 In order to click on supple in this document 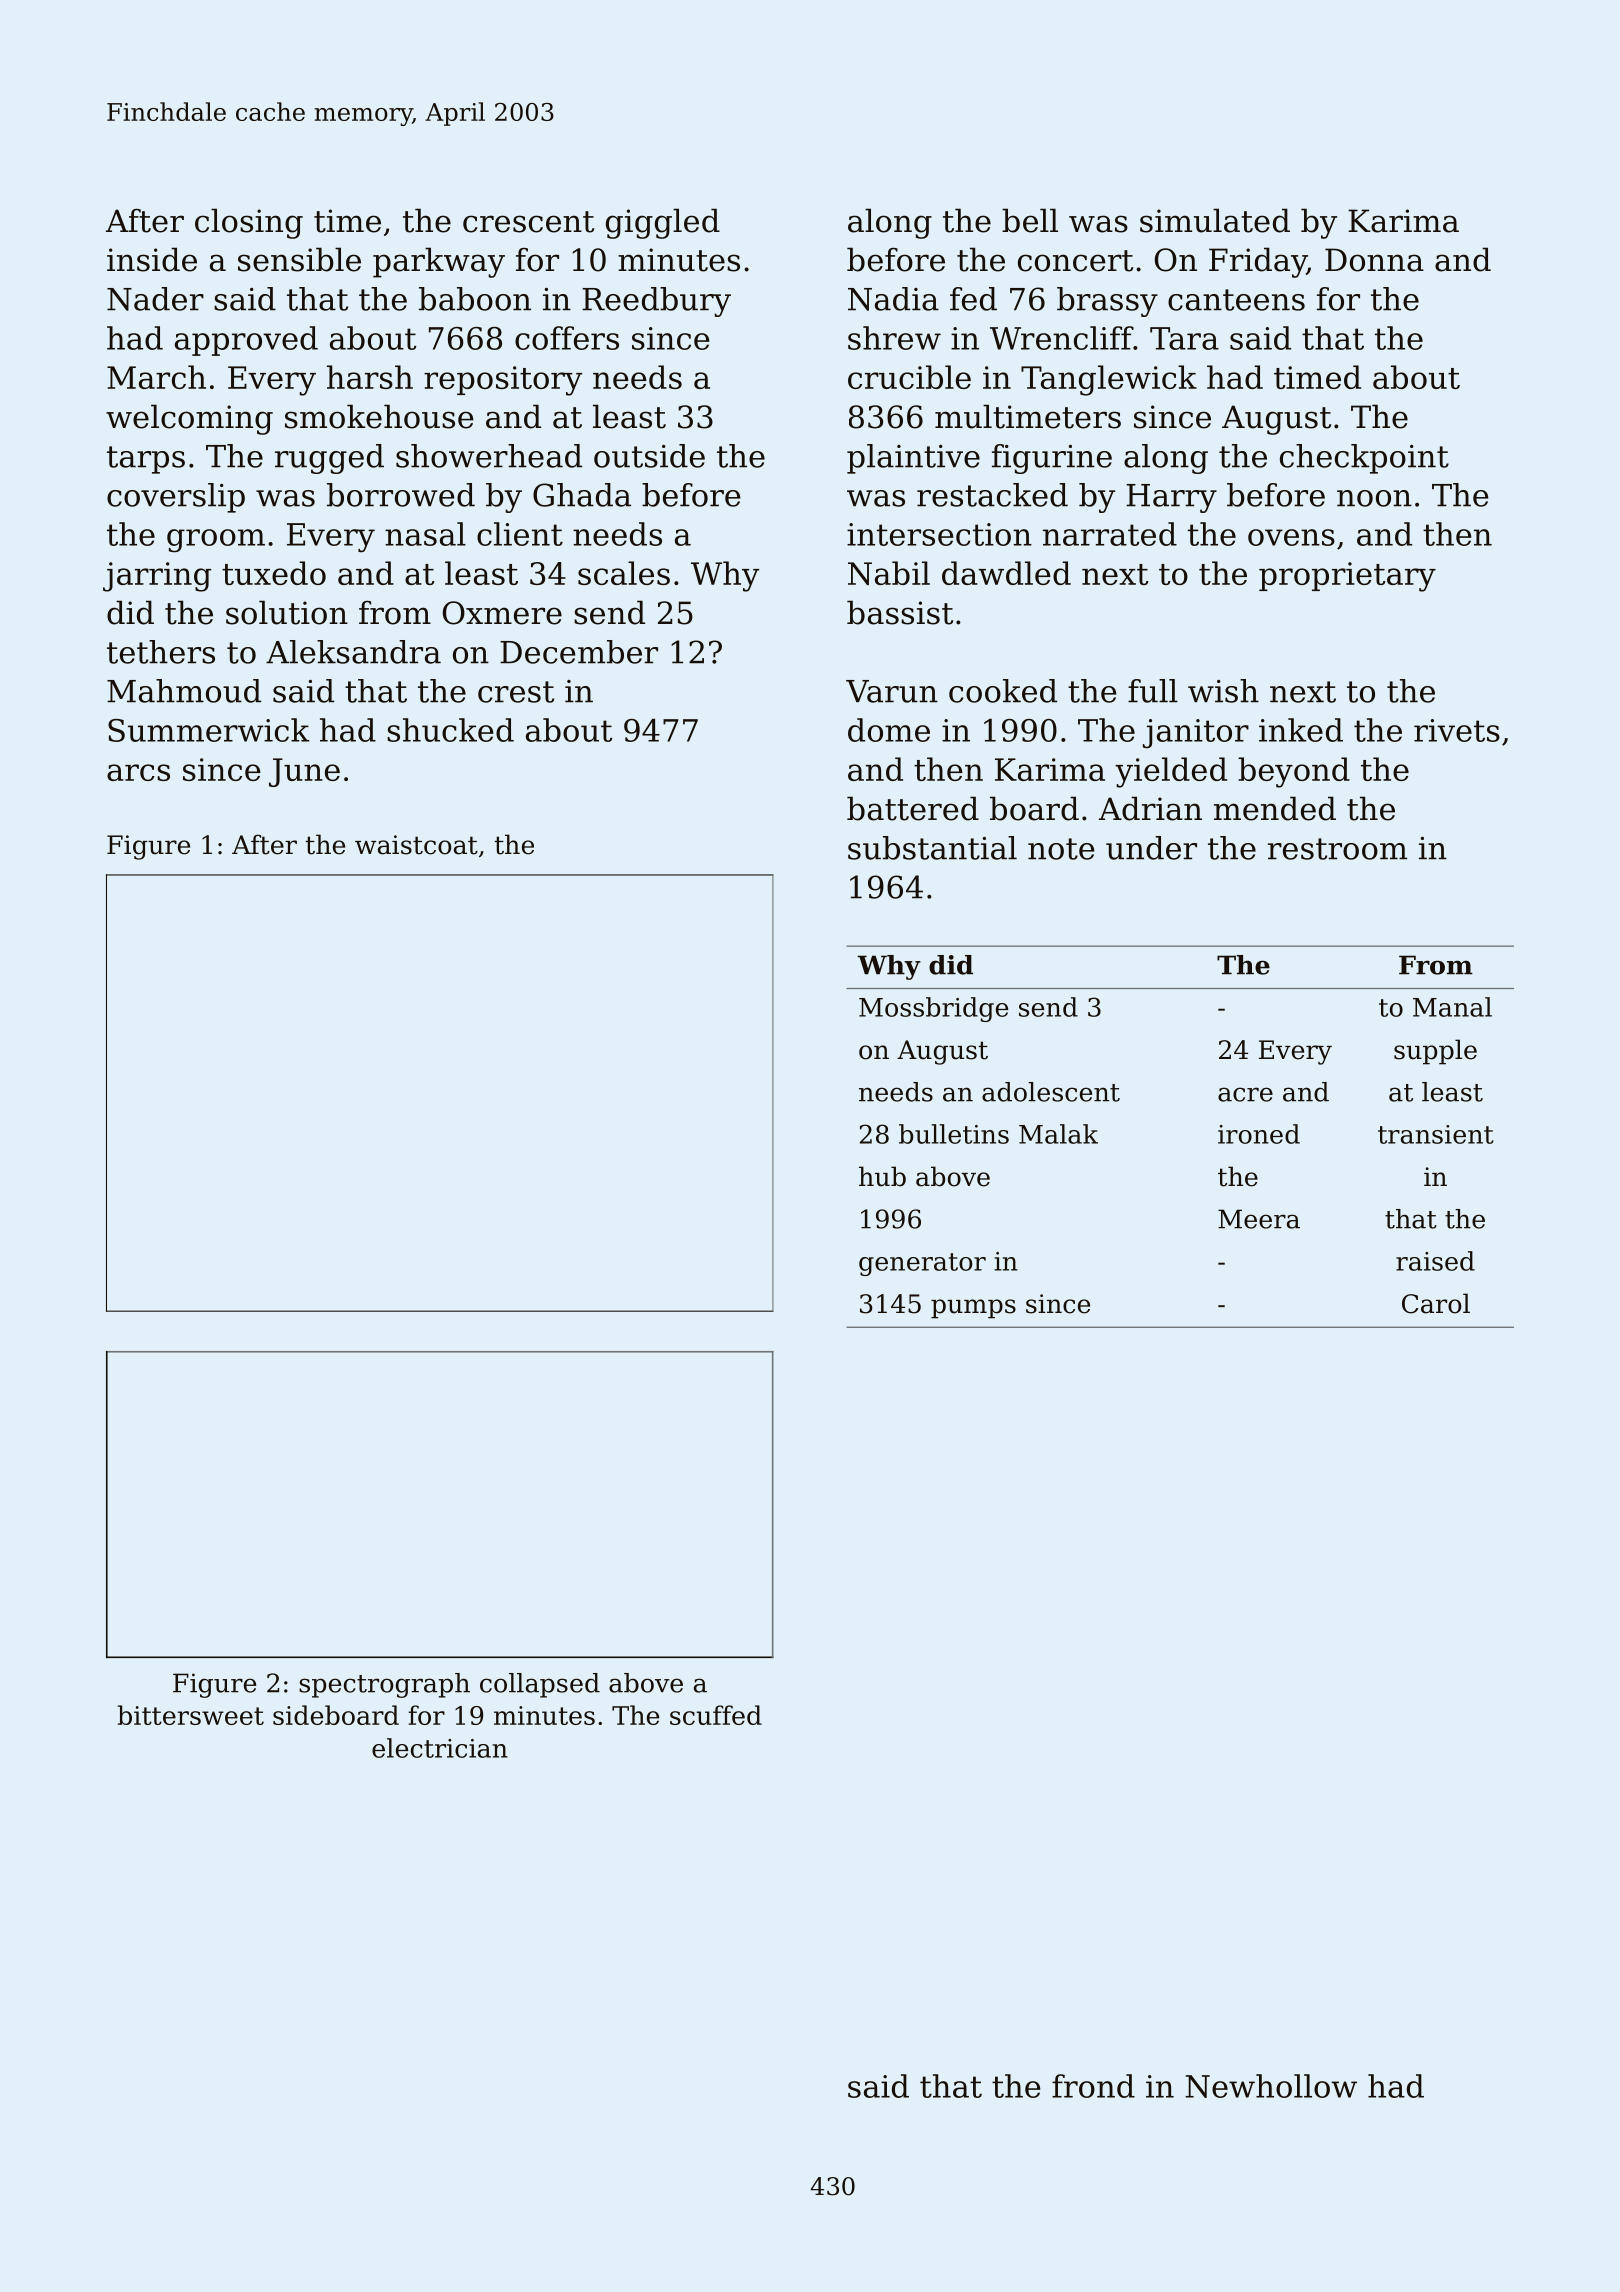, I will do `click(1435, 1052)`.
